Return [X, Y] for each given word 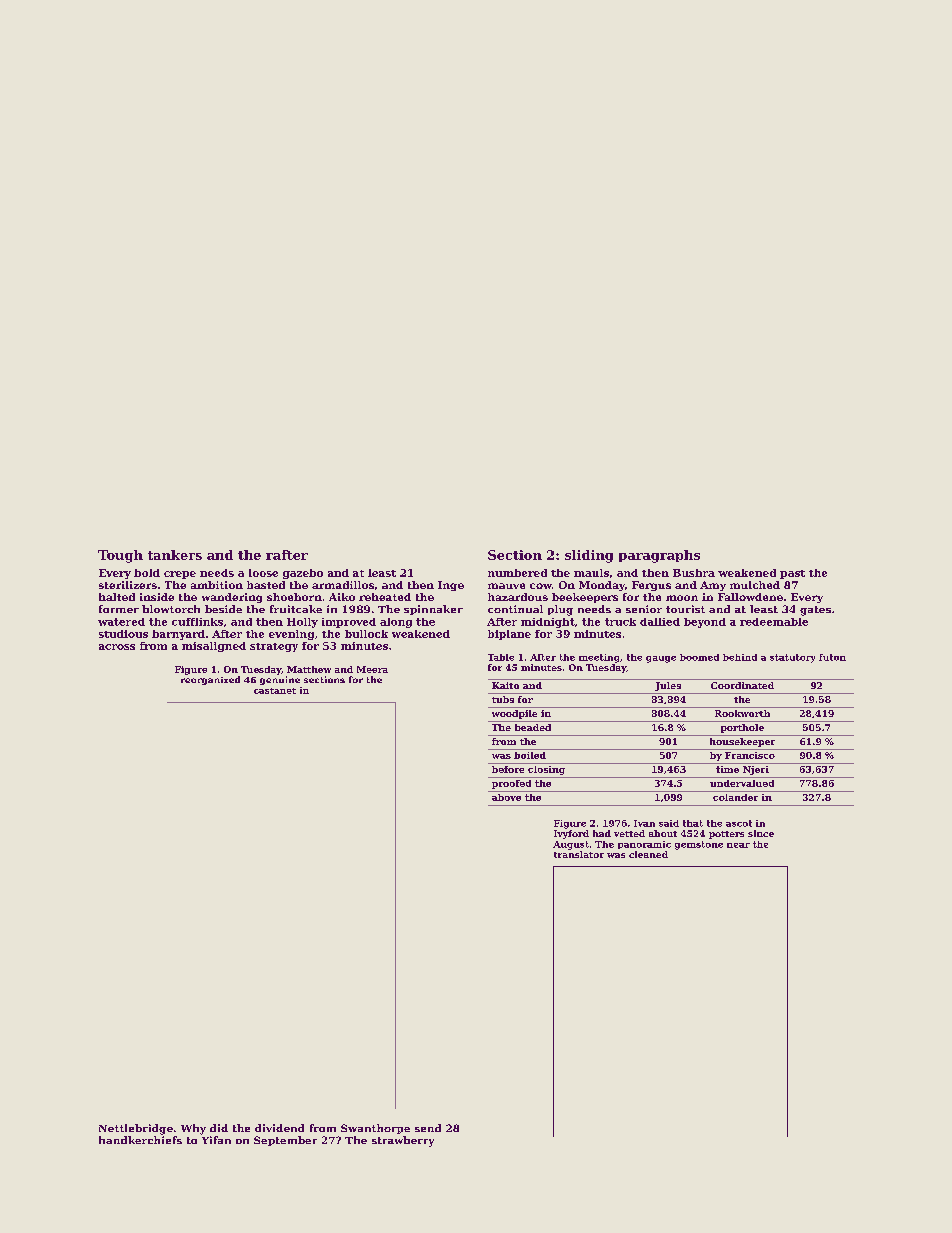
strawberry [403, 1141]
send [428, 1128]
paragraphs [659, 556]
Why [193, 1129]
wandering [232, 598]
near [738, 845]
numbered [517, 573]
